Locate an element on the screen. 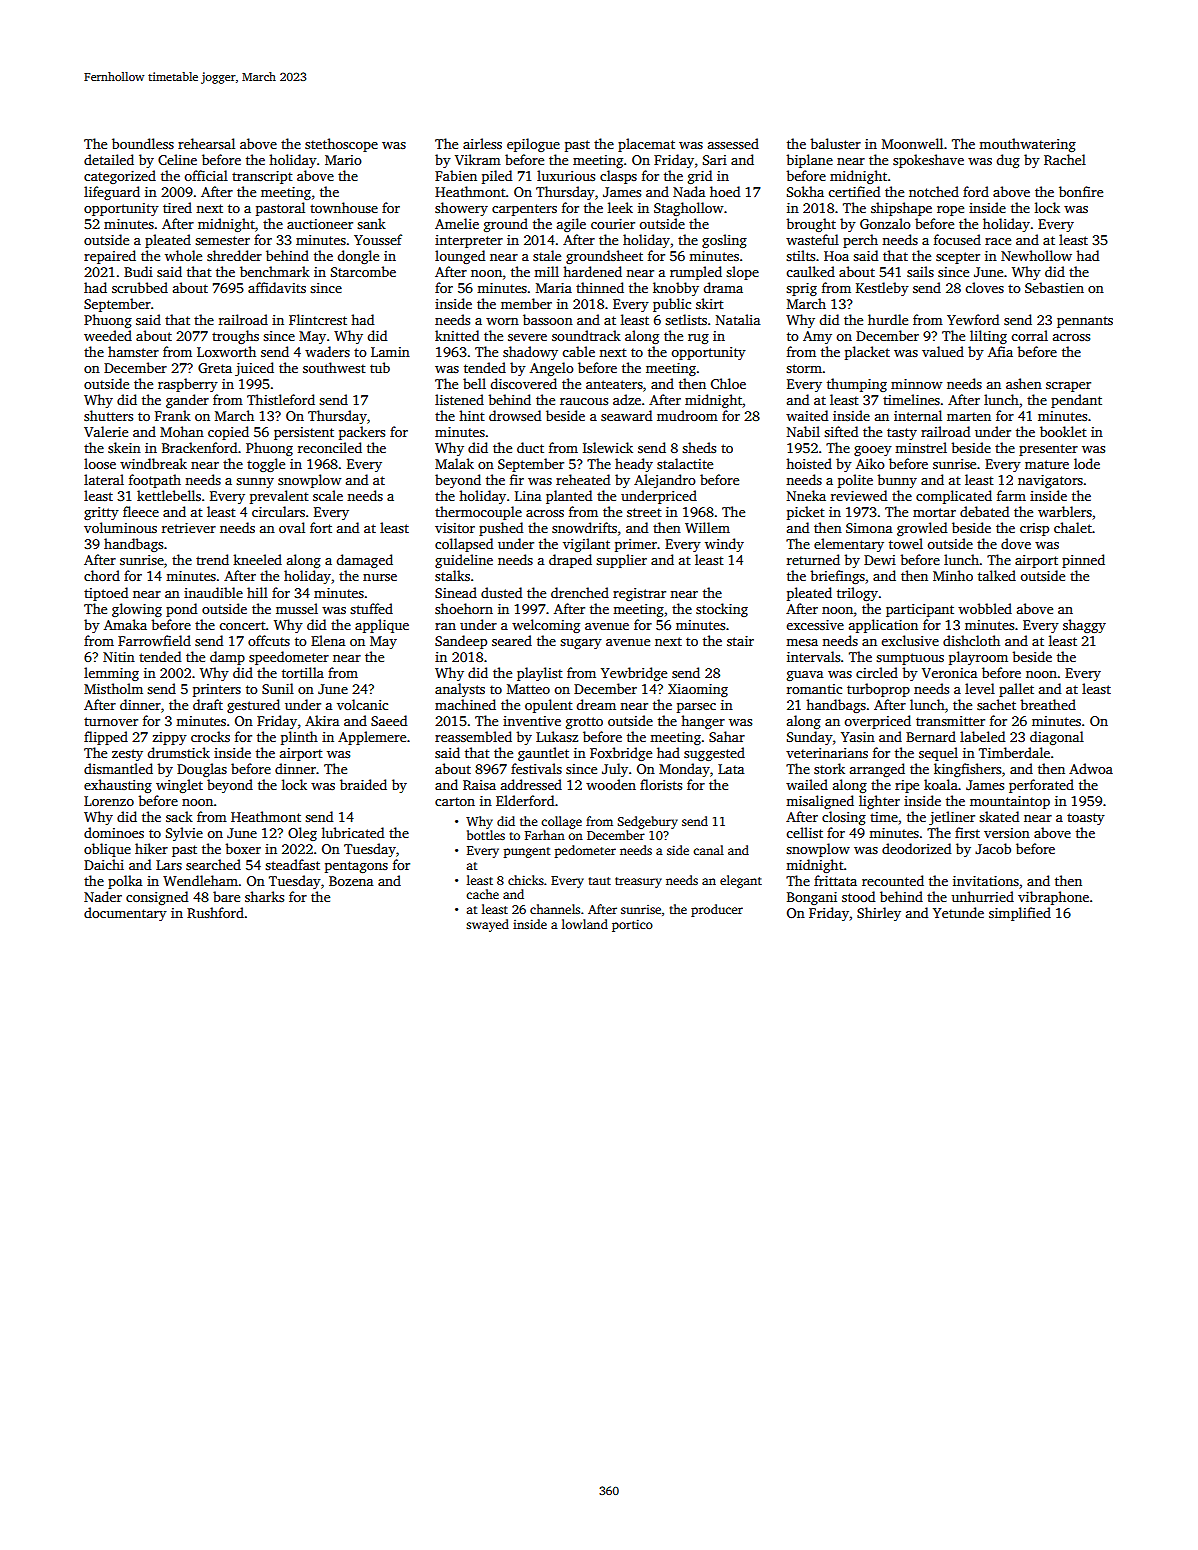 This screenshot has height=1550, width=1198. lateral is located at coordinates (104, 479).
